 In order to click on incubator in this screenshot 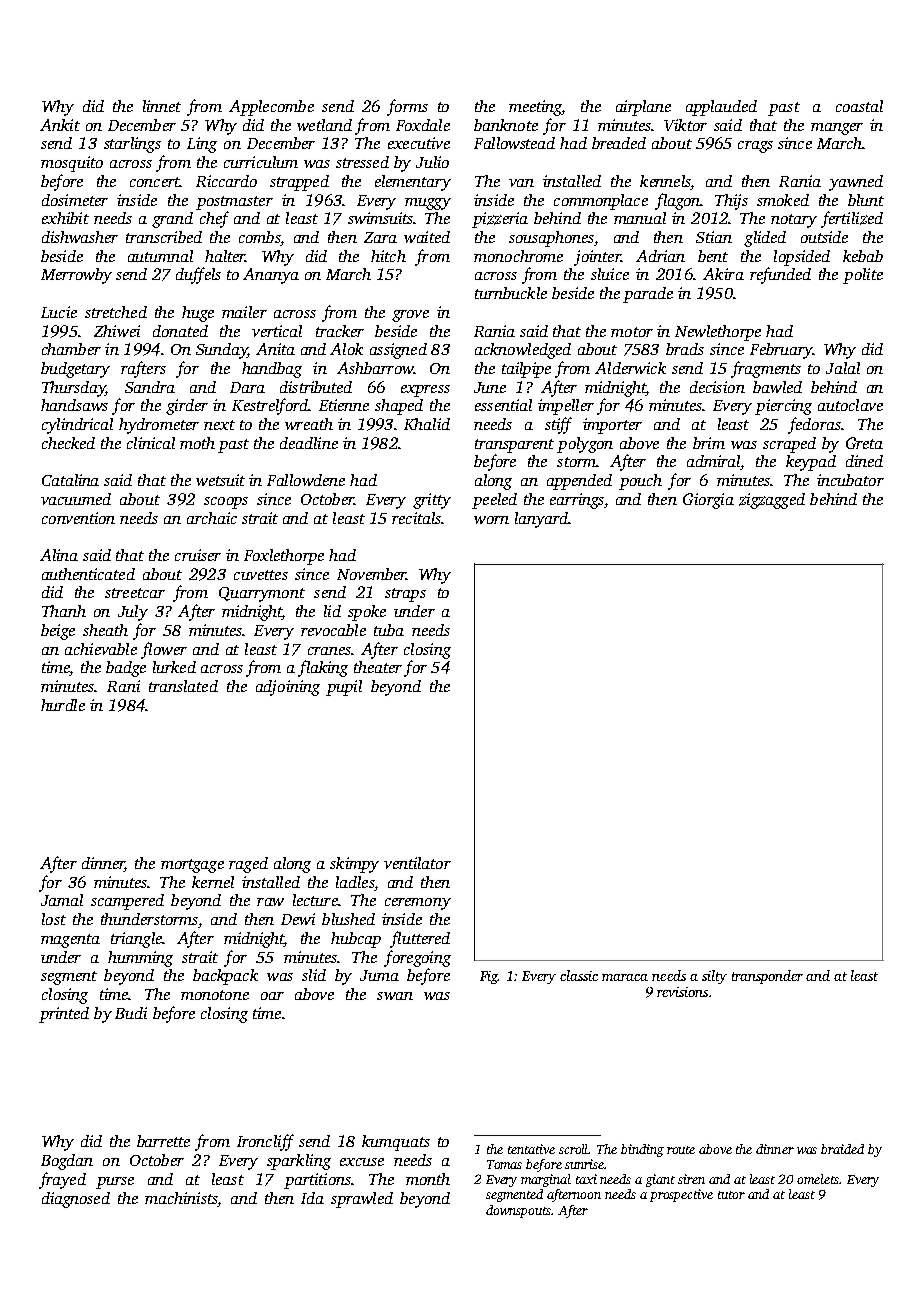, I will do `click(850, 480)`.
